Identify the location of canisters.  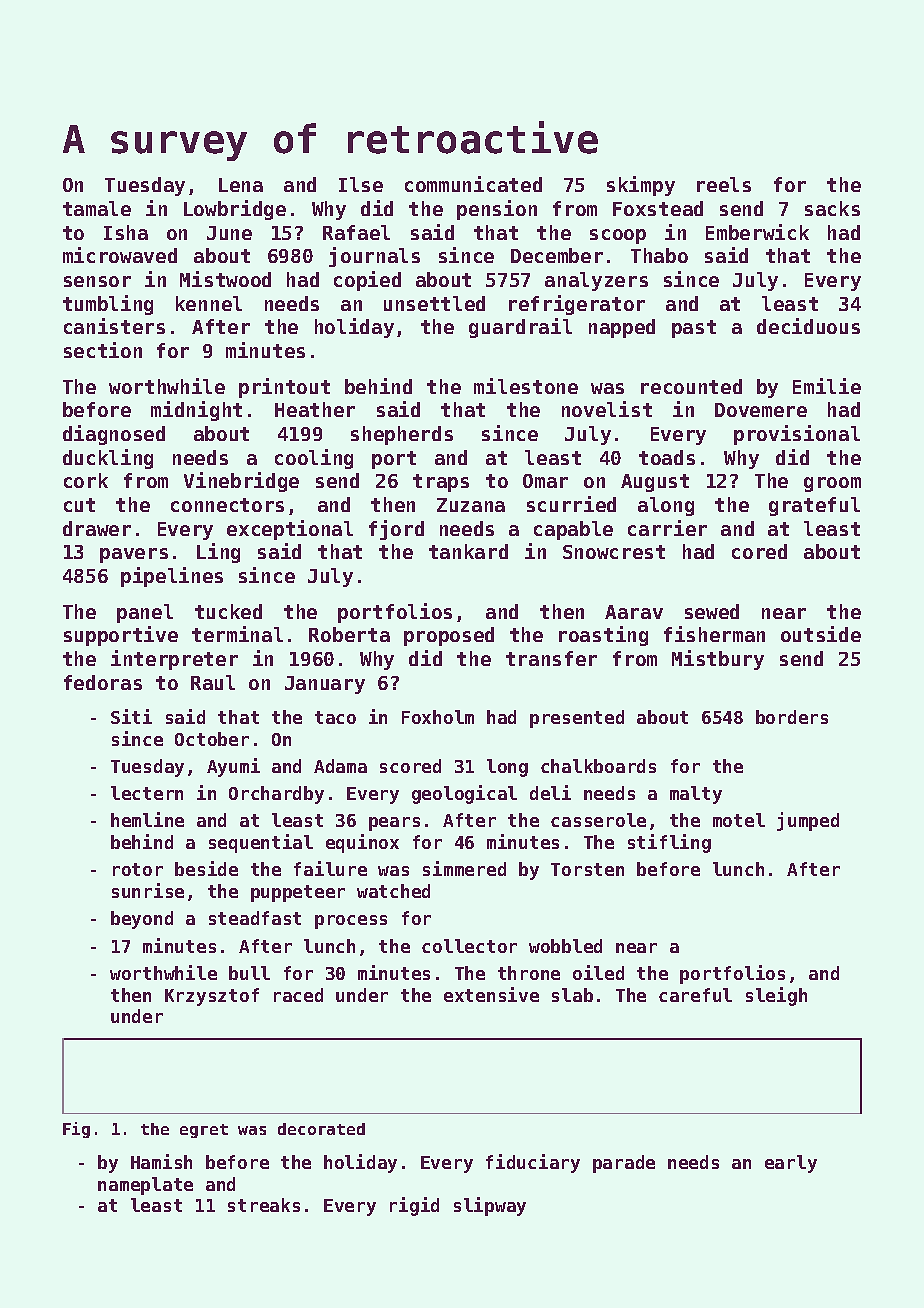
(114, 326).
